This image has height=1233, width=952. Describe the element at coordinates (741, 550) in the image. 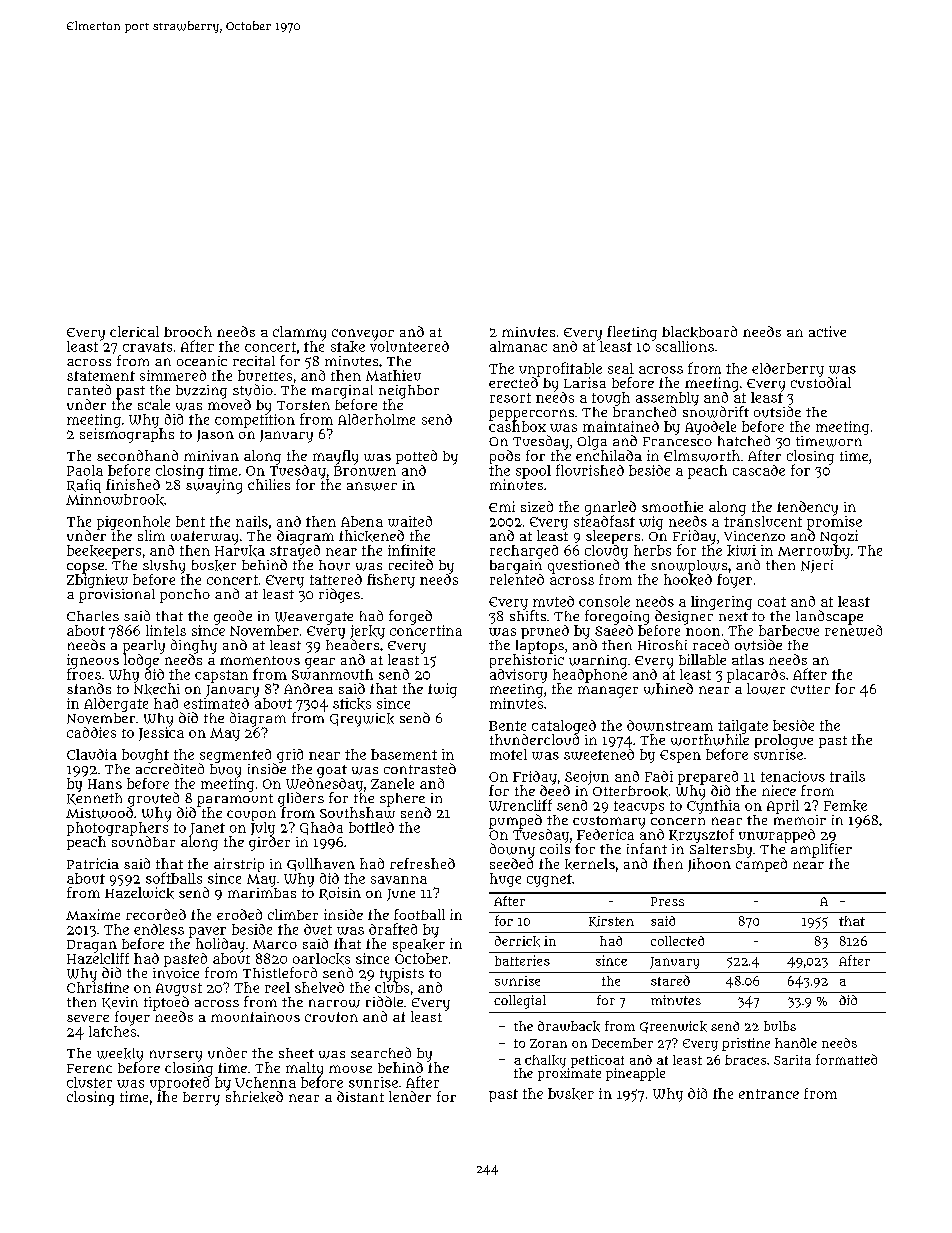

I see `kiwi` at that location.
